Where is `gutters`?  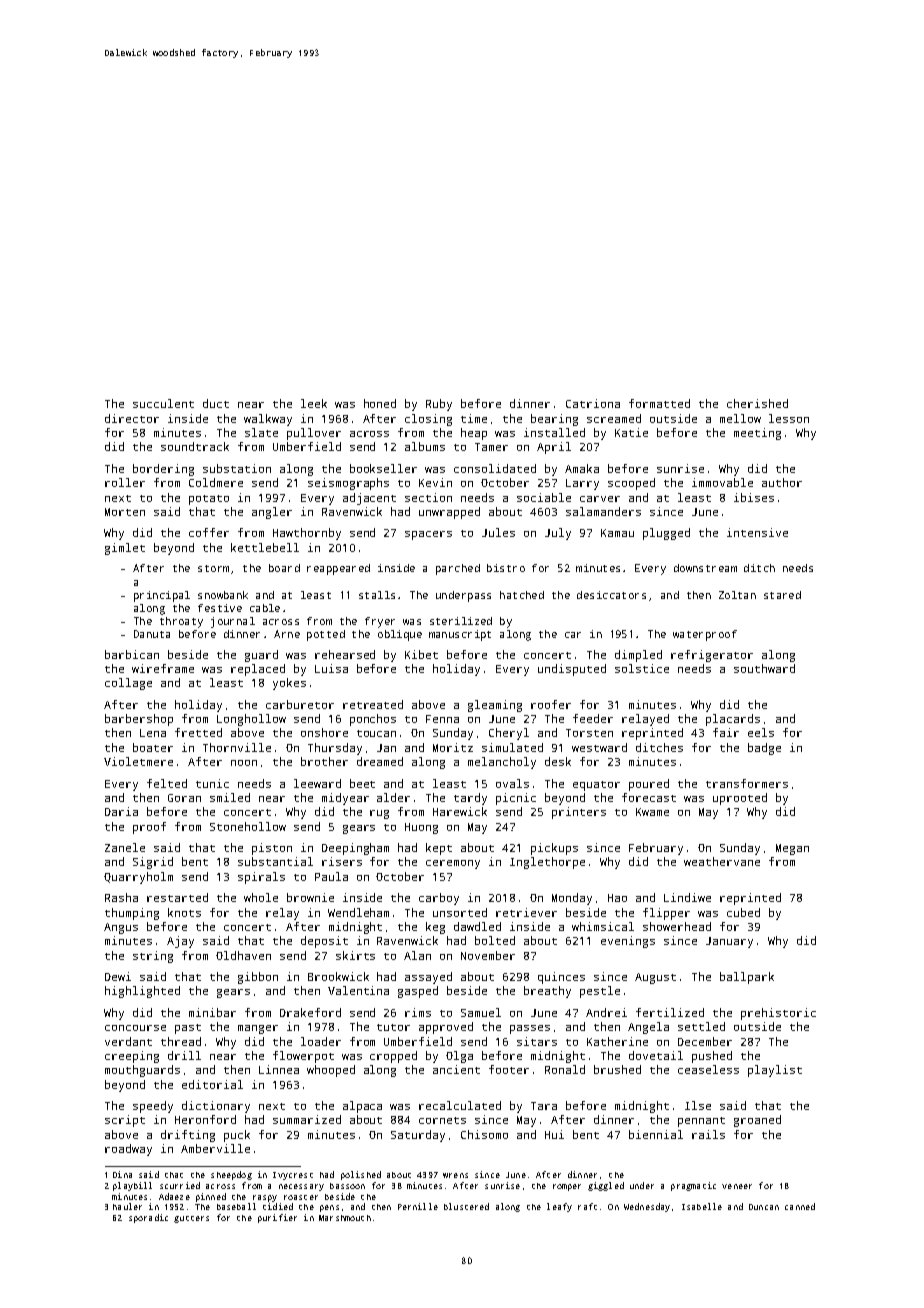 gutters is located at coordinates (191, 1219).
